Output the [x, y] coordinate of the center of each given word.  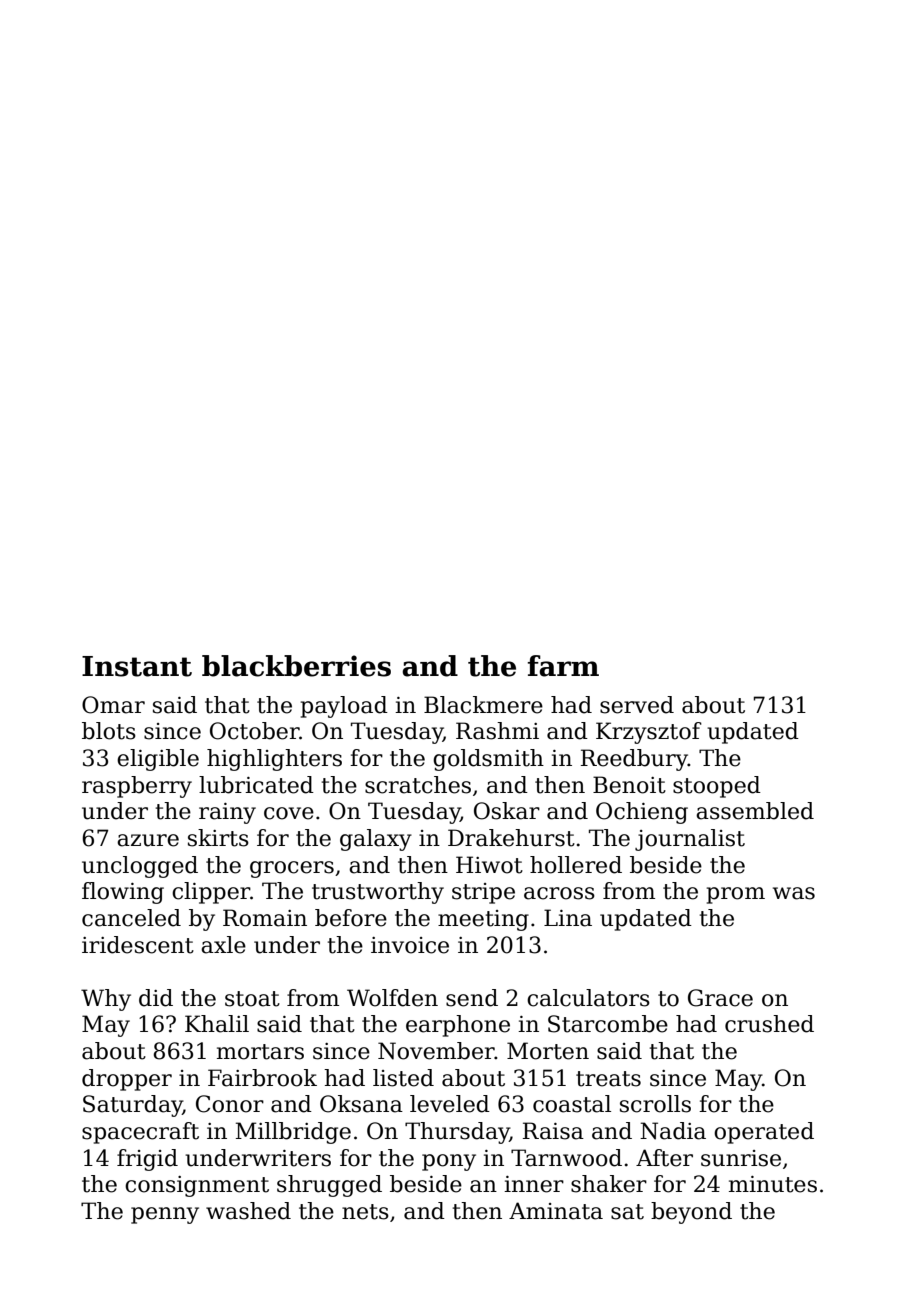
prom [736, 895]
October [254, 731]
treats [608, 1079]
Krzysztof [649, 733]
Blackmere [483, 705]
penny [165, 1215]
